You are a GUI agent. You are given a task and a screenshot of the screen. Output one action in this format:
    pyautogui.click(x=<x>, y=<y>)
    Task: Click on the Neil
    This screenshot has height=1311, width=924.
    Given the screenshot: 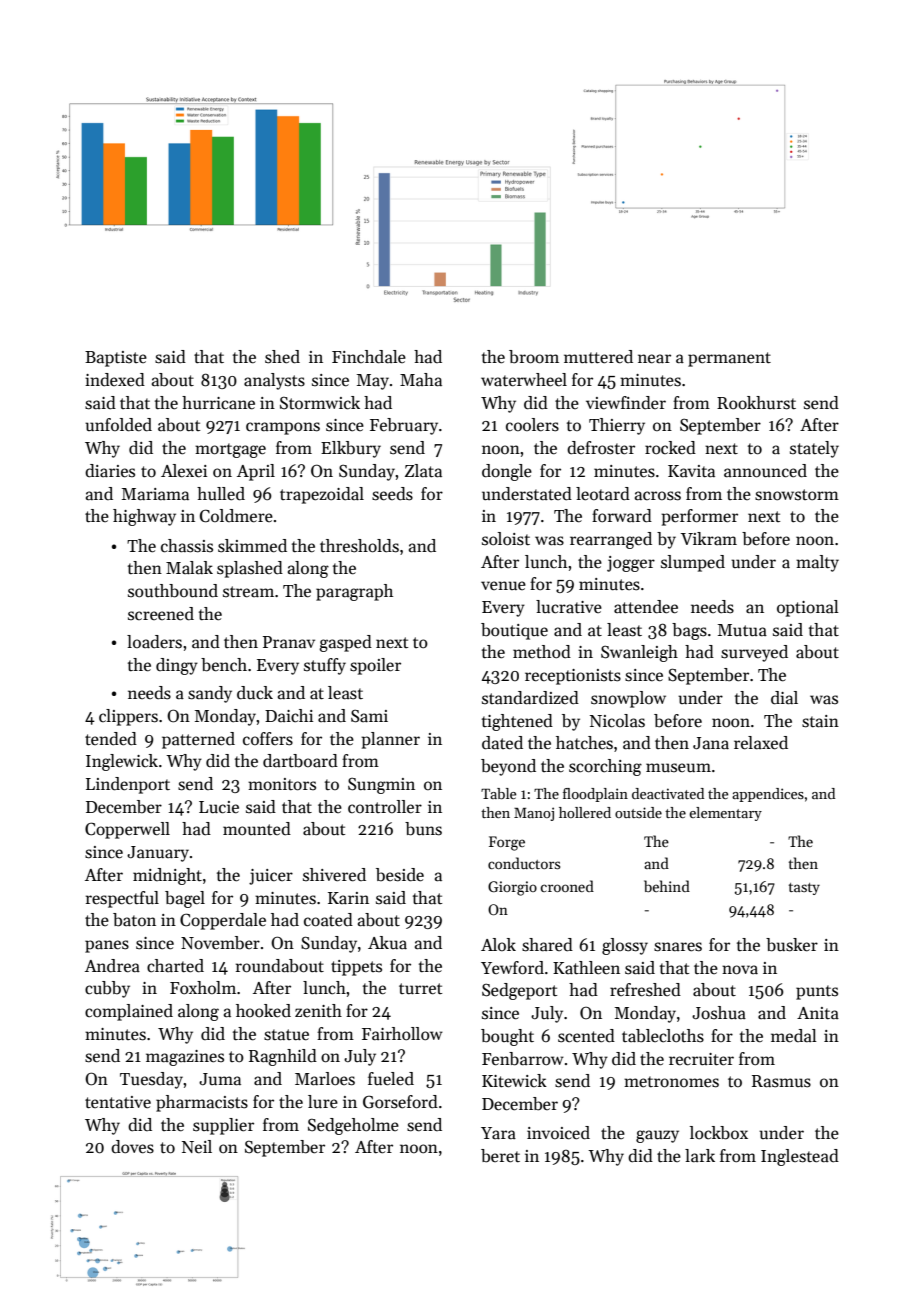 What is the action you would take?
    pyautogui.click(x=197, y=1147)
